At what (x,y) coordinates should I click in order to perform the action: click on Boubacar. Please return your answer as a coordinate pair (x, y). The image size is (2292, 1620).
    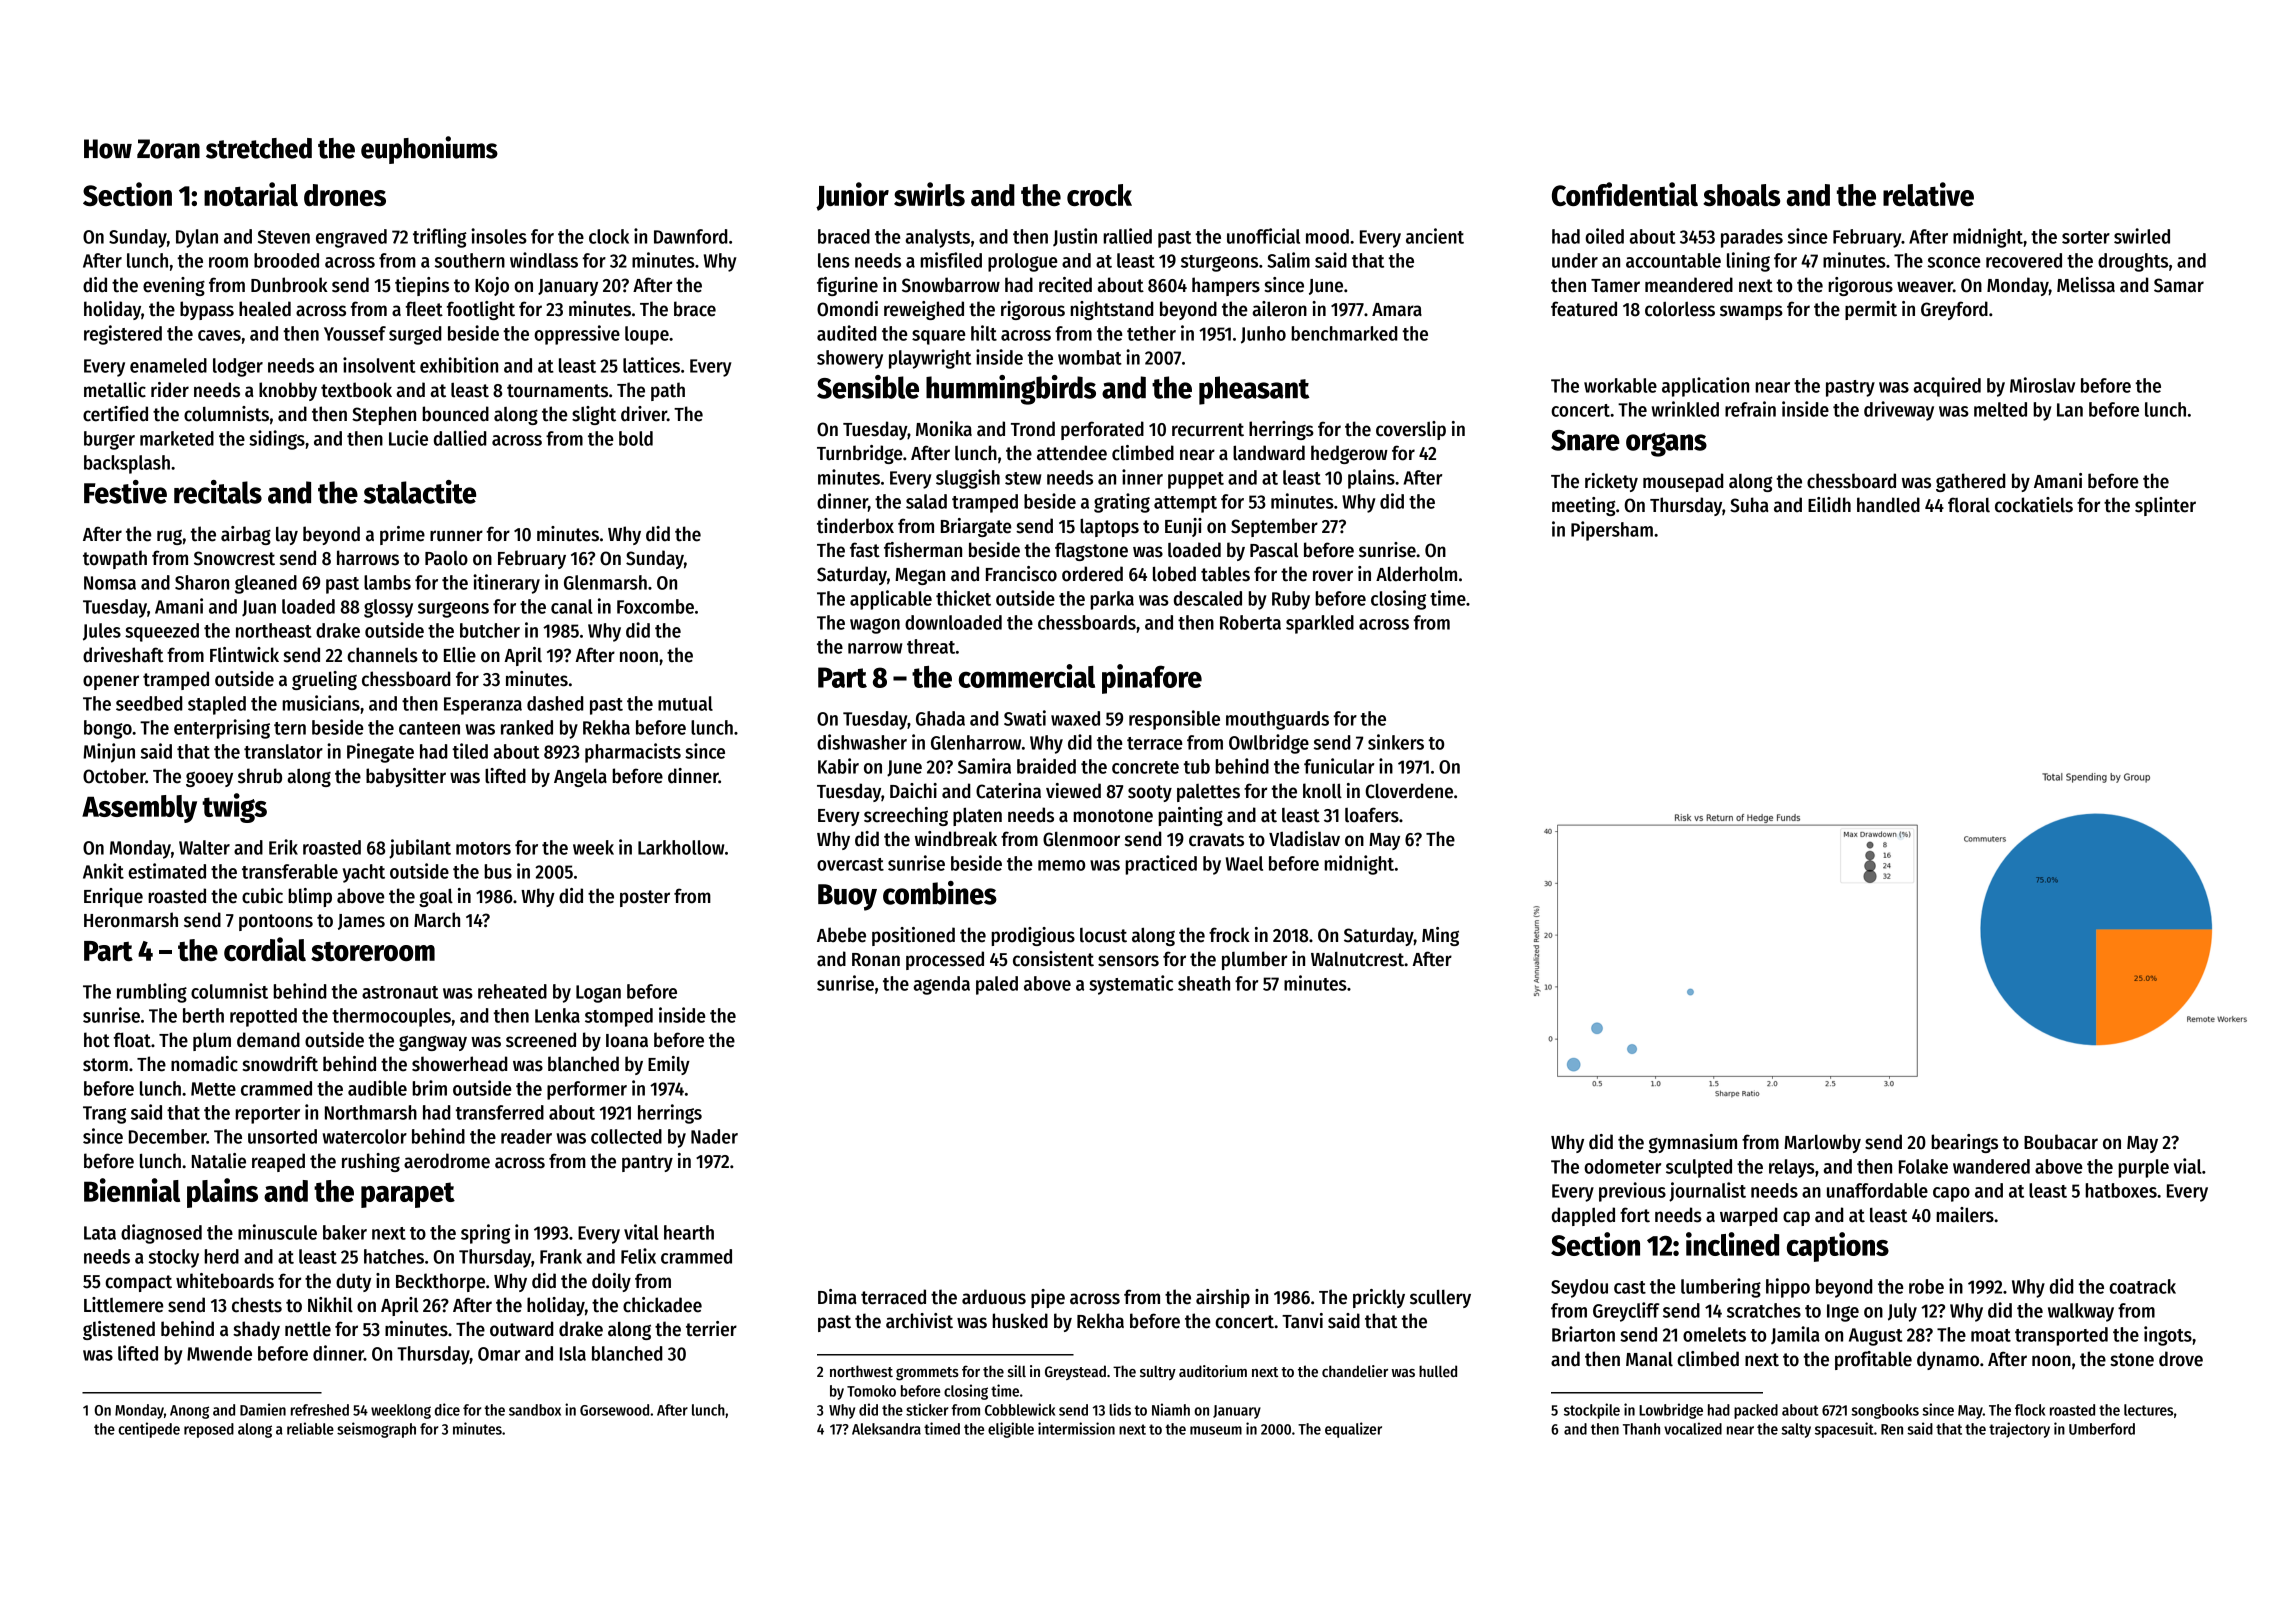
    Looking at the image, I should click on (2061, 1142).
